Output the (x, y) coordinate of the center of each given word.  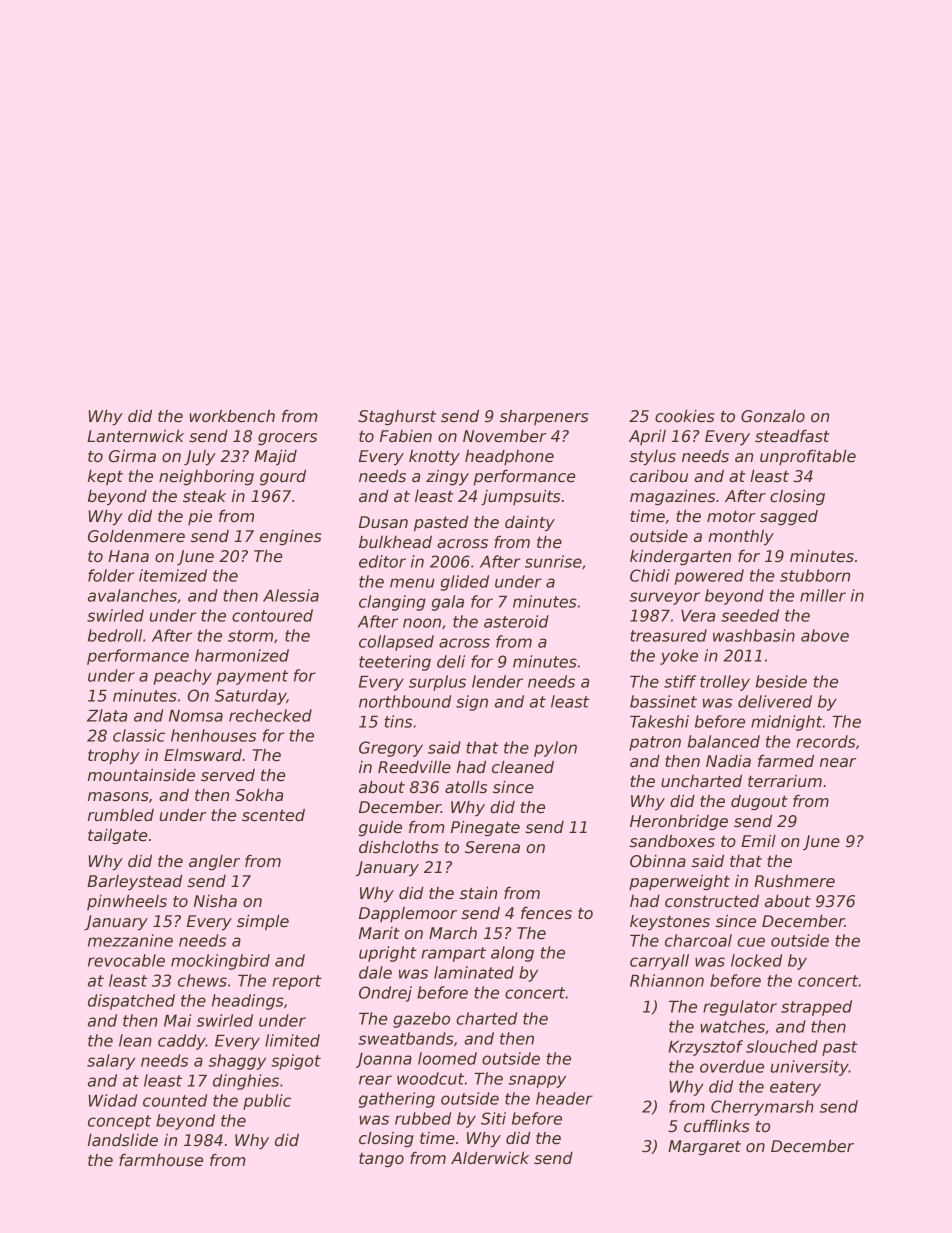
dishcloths (399, 847)
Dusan (383, 522)
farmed (786, 761)
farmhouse (161, 1160)
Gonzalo (773, 416)
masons (118, 797)
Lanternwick (135, 436)
